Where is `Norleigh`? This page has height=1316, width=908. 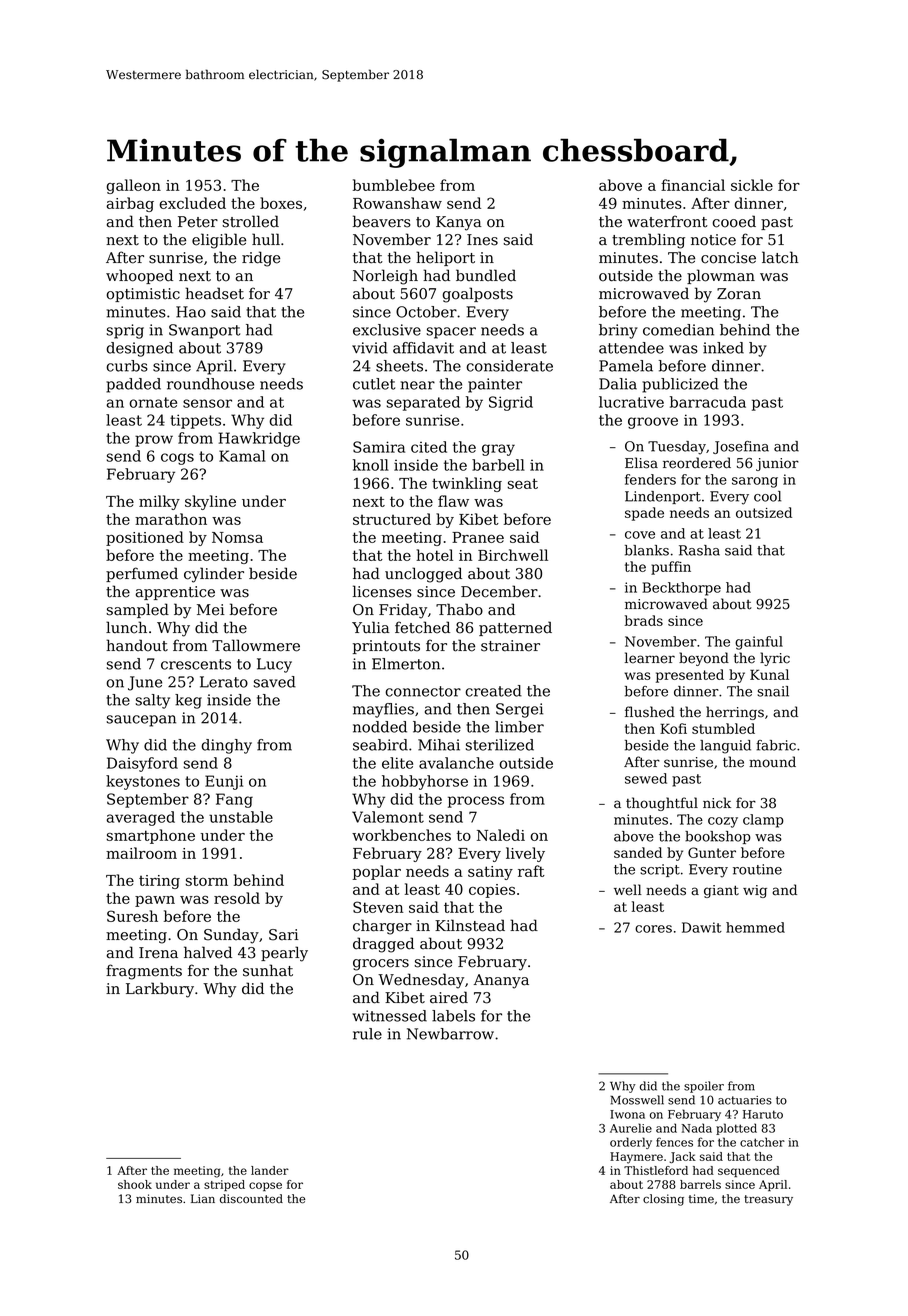 Norleigh is located at coordinates (385, 277).
